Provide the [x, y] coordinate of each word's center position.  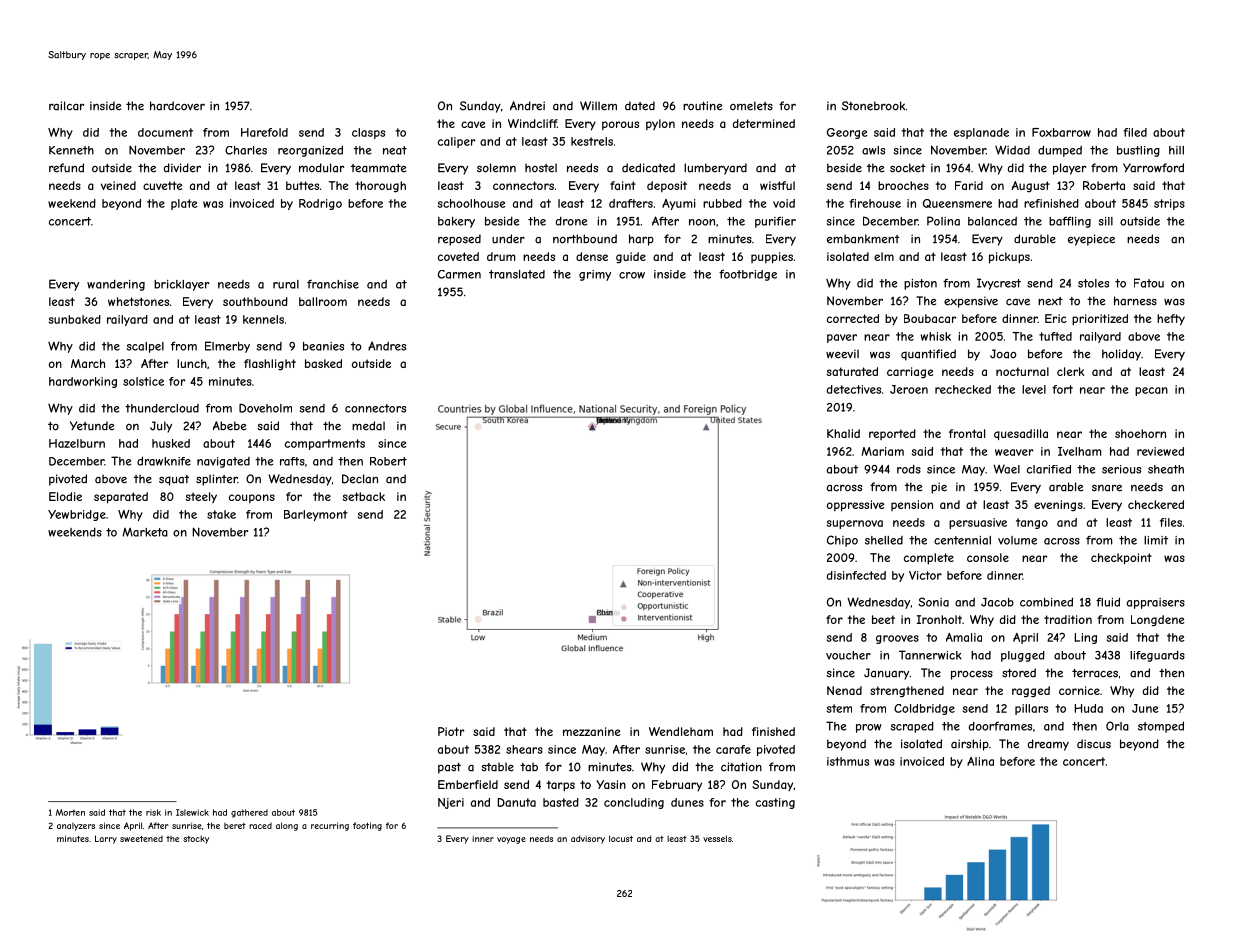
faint [623, 185]
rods [909, 469]
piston [920, 284]
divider [182, 168]
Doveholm [265, 408]
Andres [387, 346]
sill [1106, 221]
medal [368, 426]
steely [201, 497]
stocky [196, 839]
